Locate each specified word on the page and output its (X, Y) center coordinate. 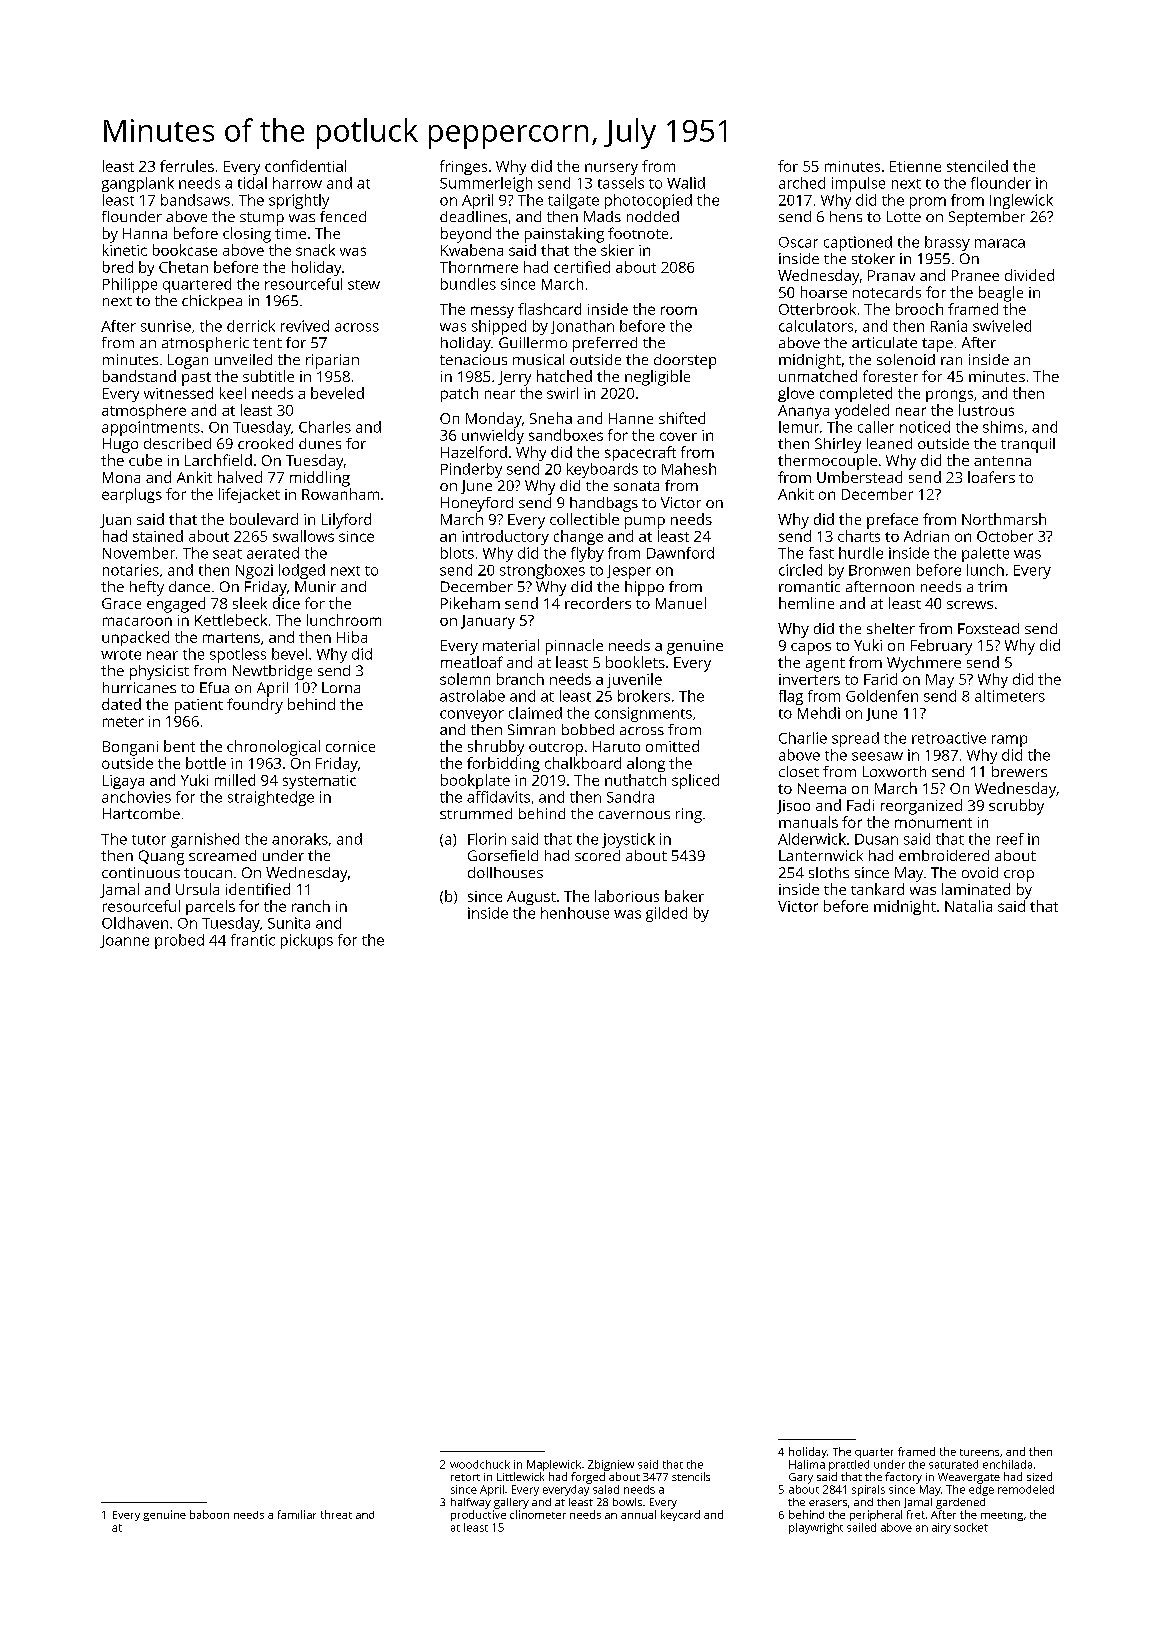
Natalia (968, 906)
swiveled (1002, 326)
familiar (297, 1514)
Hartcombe (141, 813)
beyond (466, 235)
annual (638, 1514)
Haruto (616, 746)
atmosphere (144, 411)
